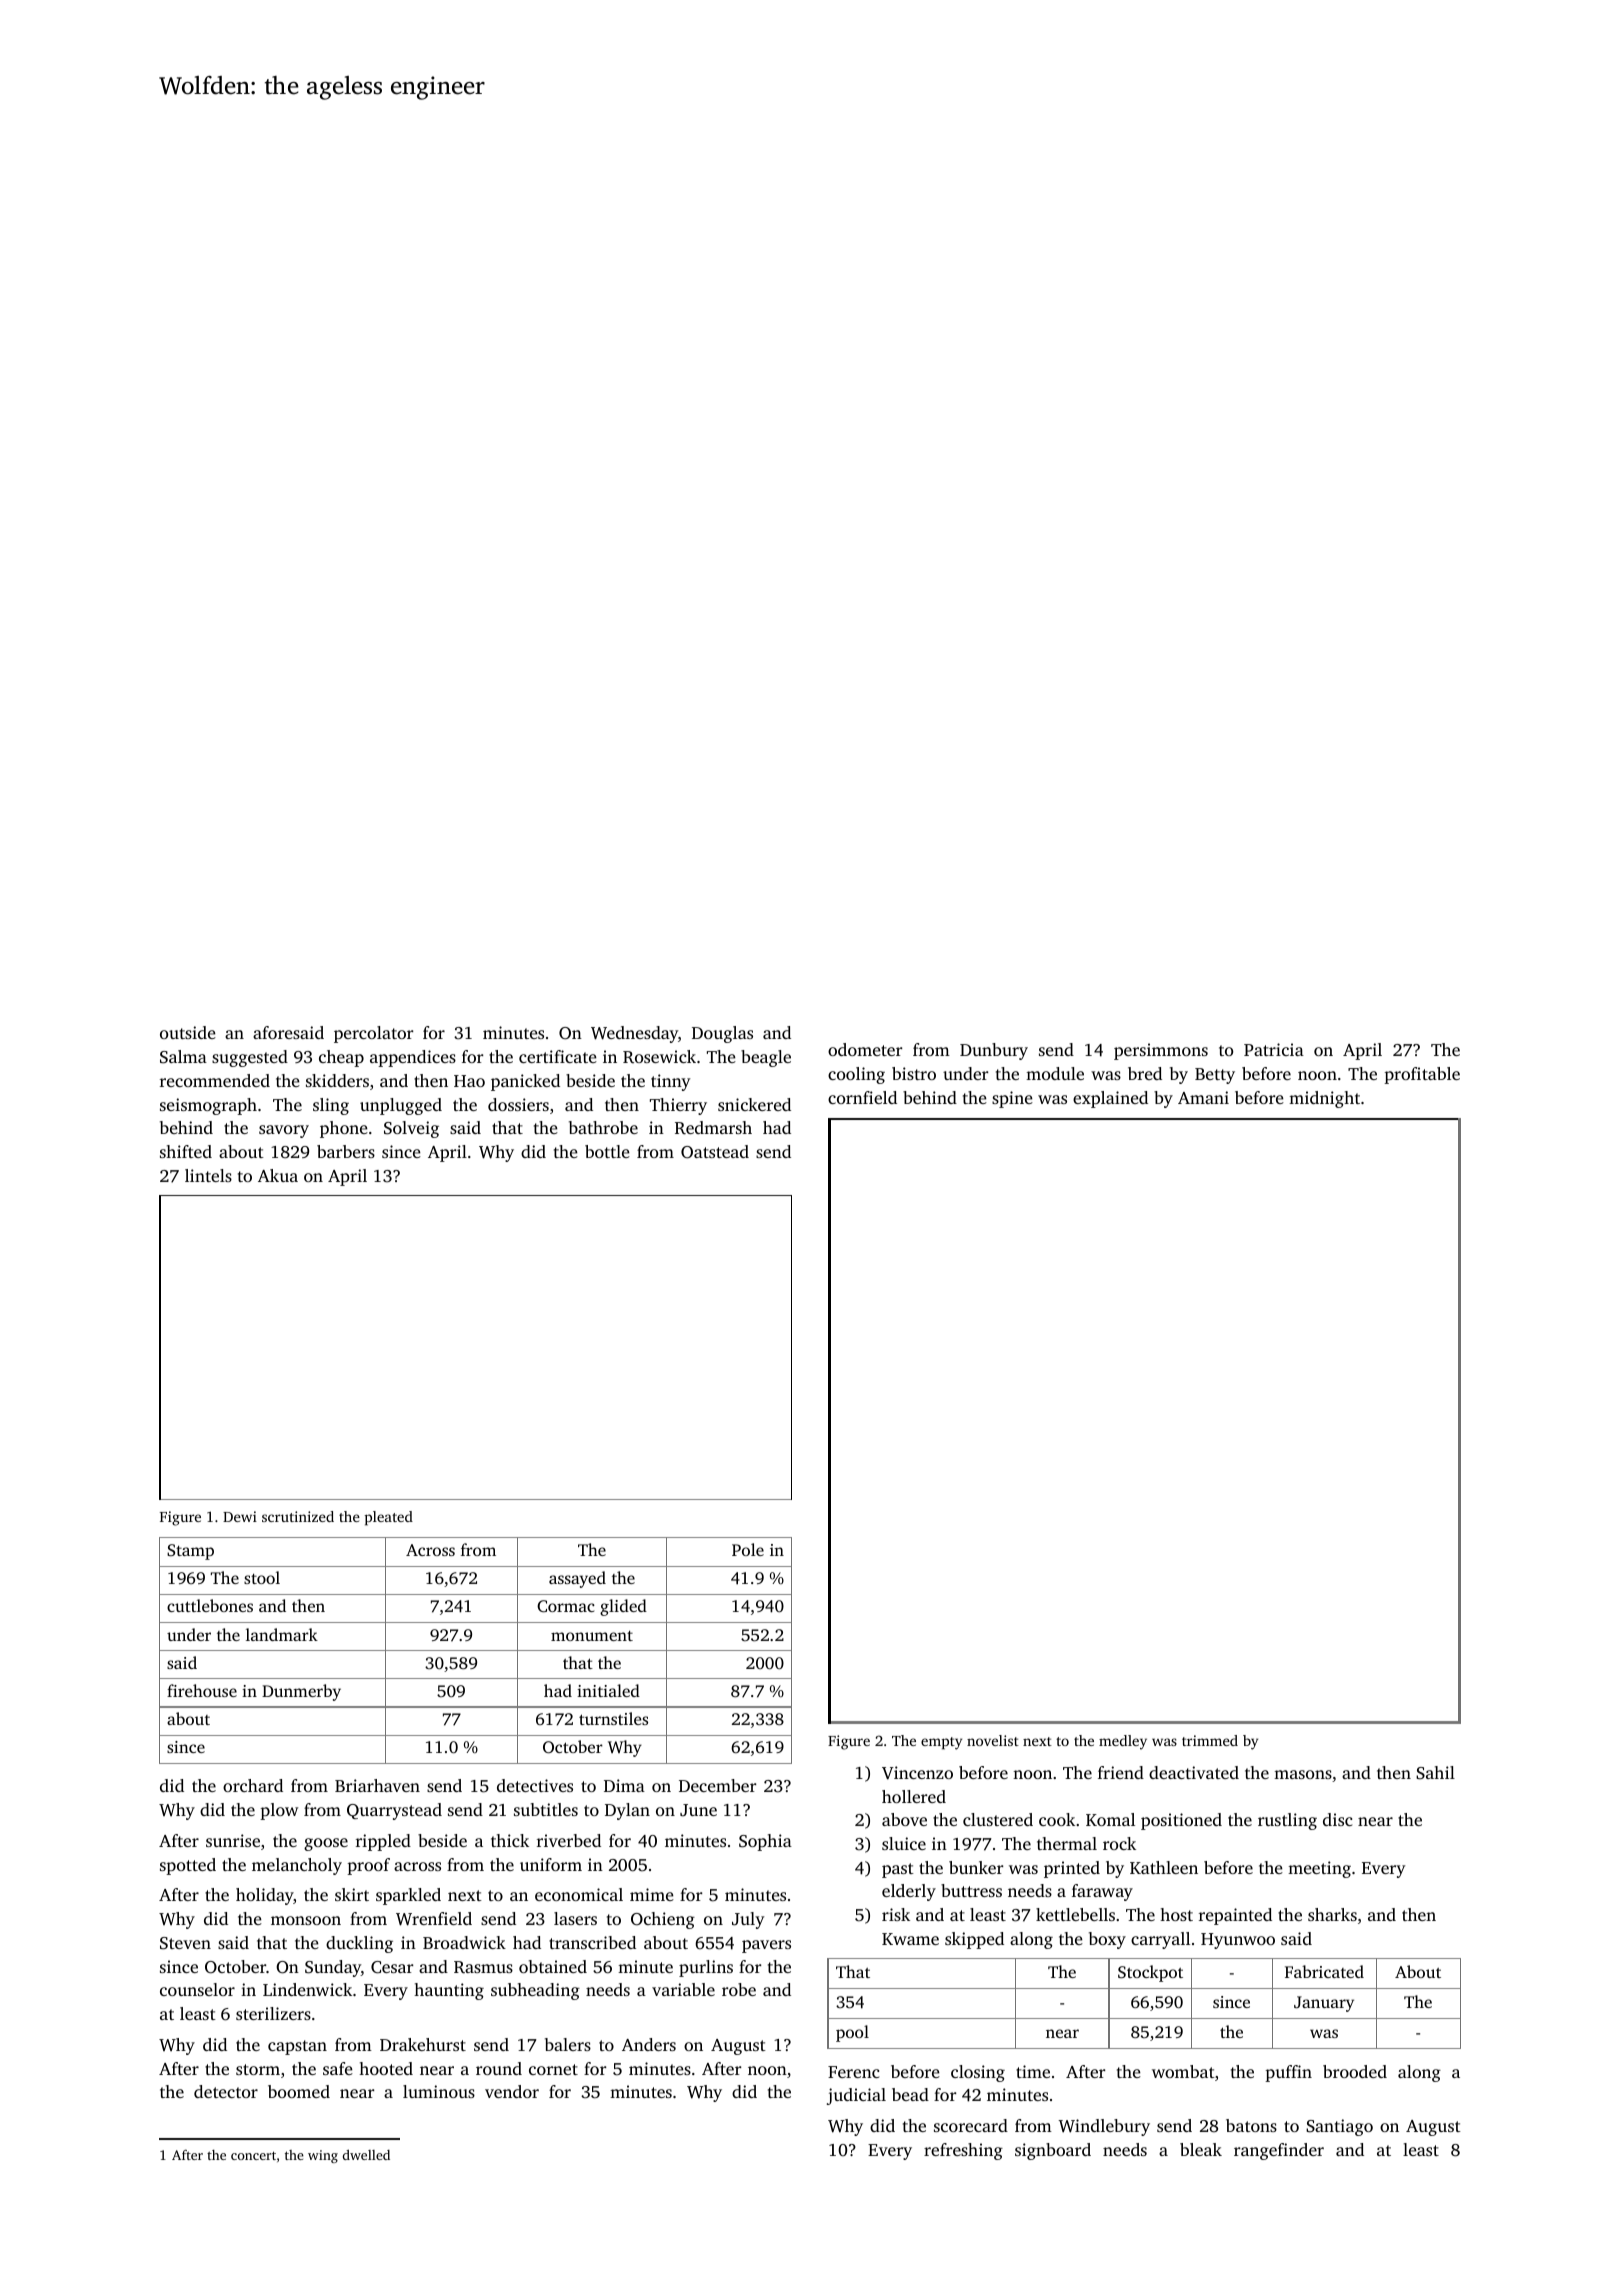  Describe the element at coordinates (910, 2094) in the image. I see `bead` at that location.
